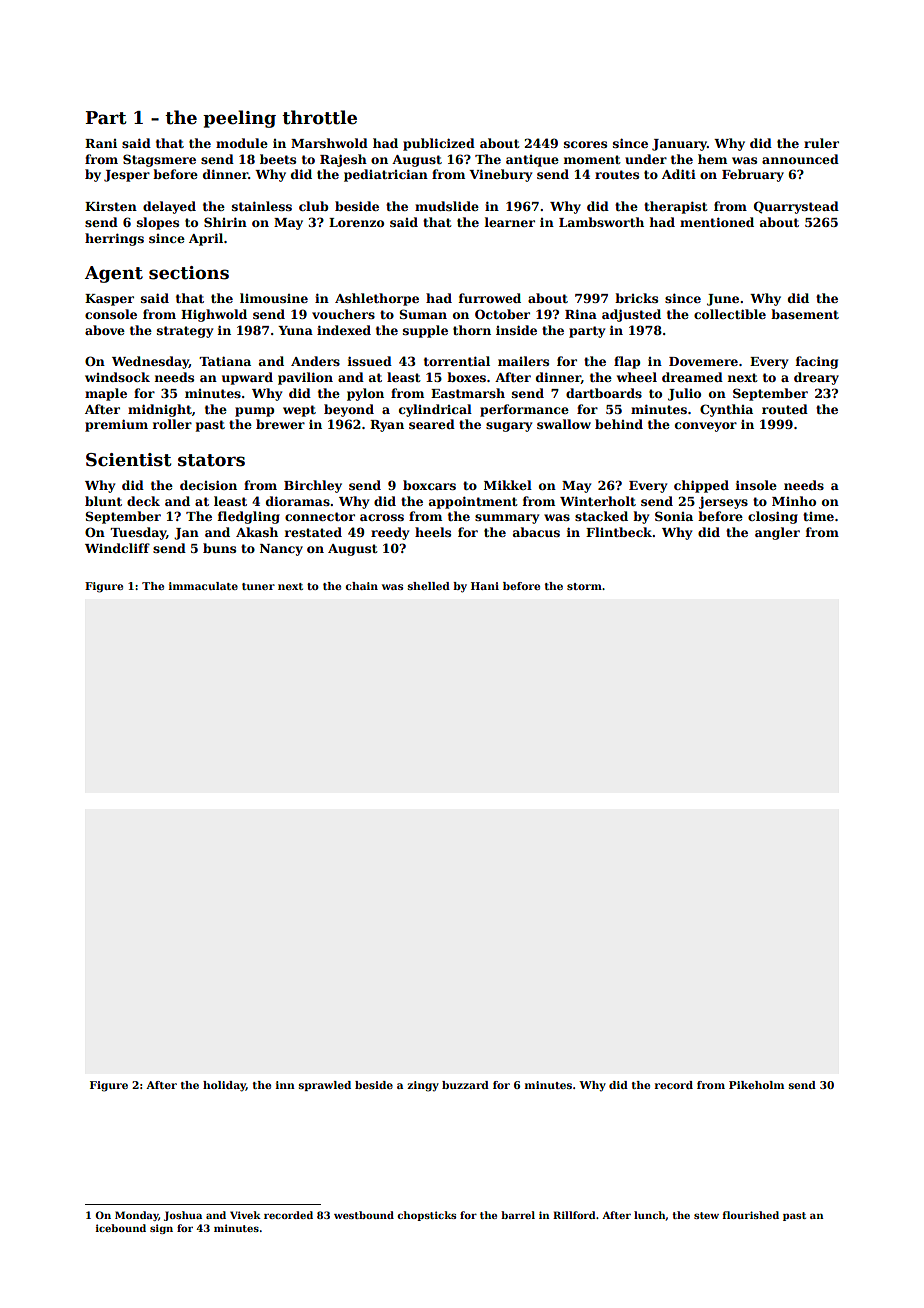 The height and width of the screenshot is (1308, 924). What do you see at coordinates (581, 314) in the screenshot?
I see `Rina` at bounding box center [581, 314].
